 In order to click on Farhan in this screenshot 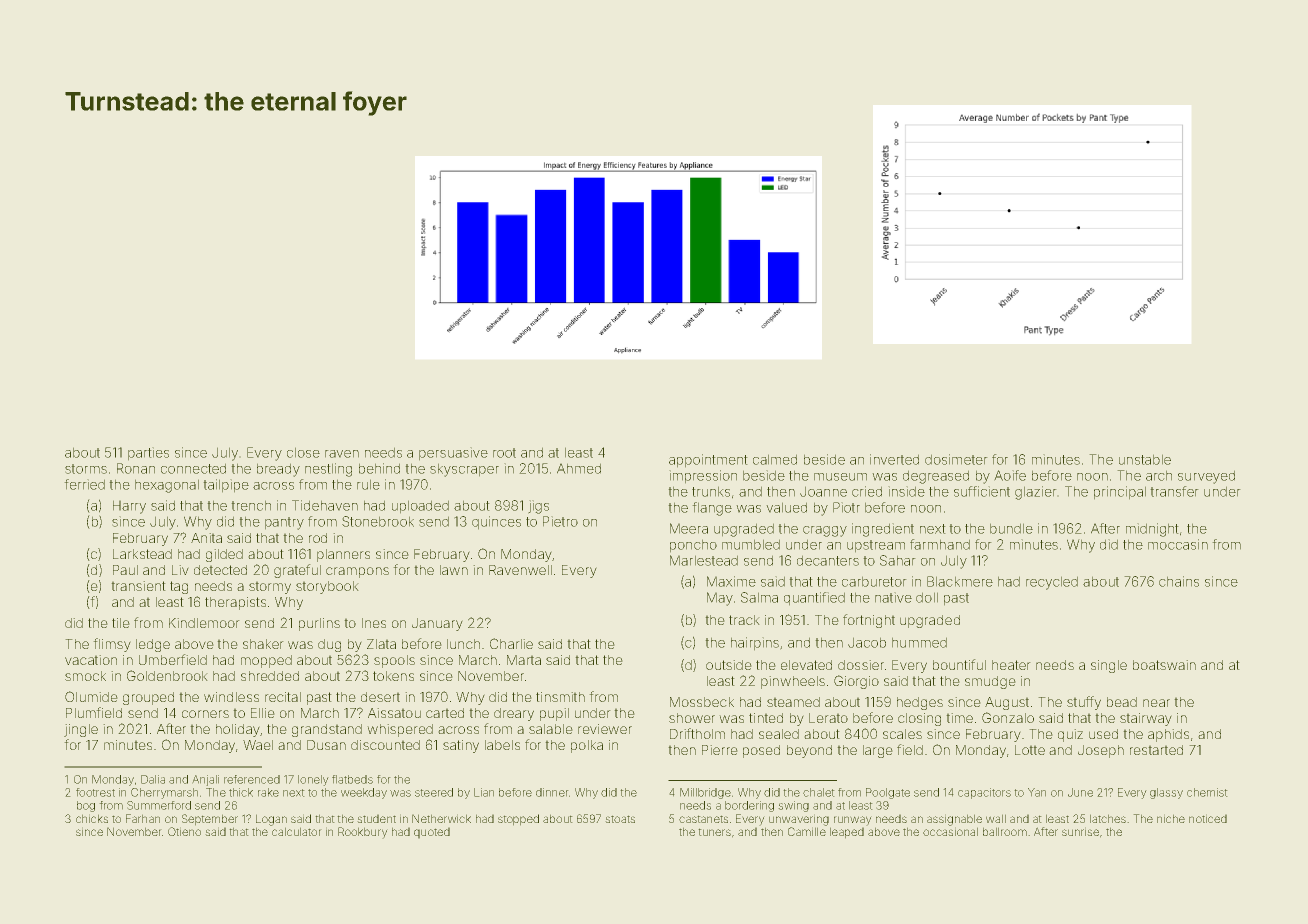, I will do `click(143, 818)`.
